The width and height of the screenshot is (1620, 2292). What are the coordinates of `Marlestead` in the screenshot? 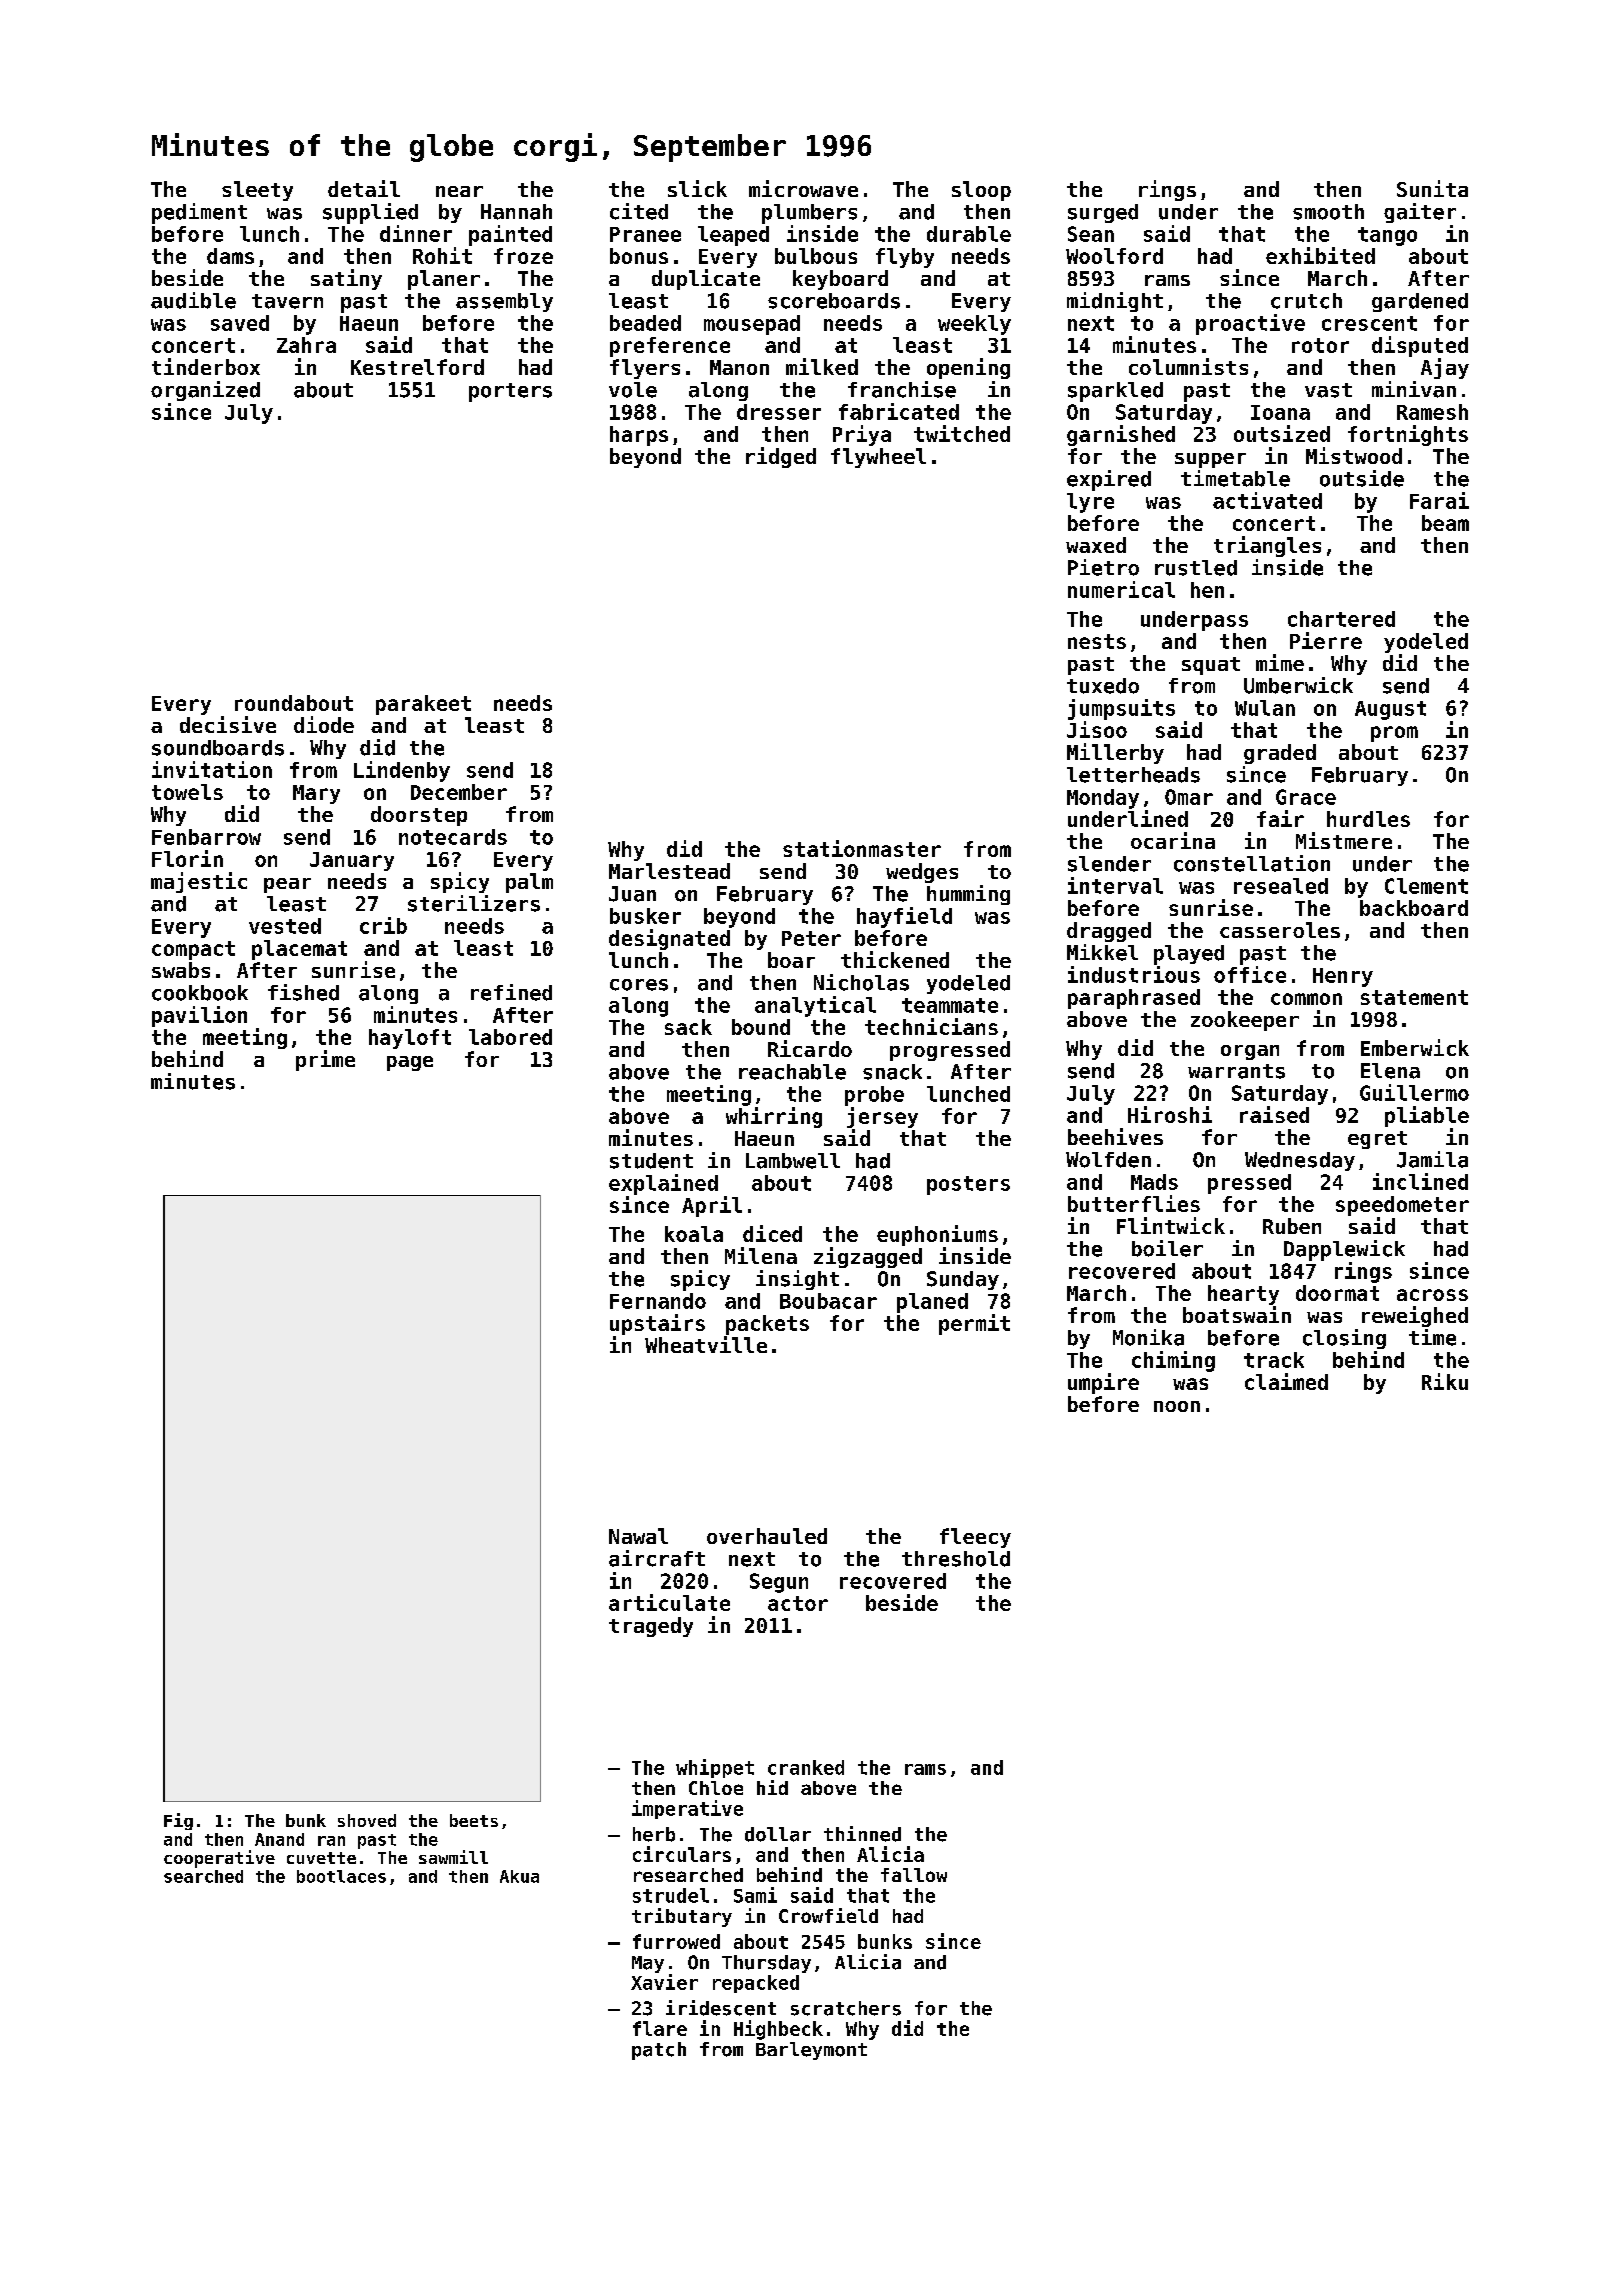 It's located at (669, 871).
